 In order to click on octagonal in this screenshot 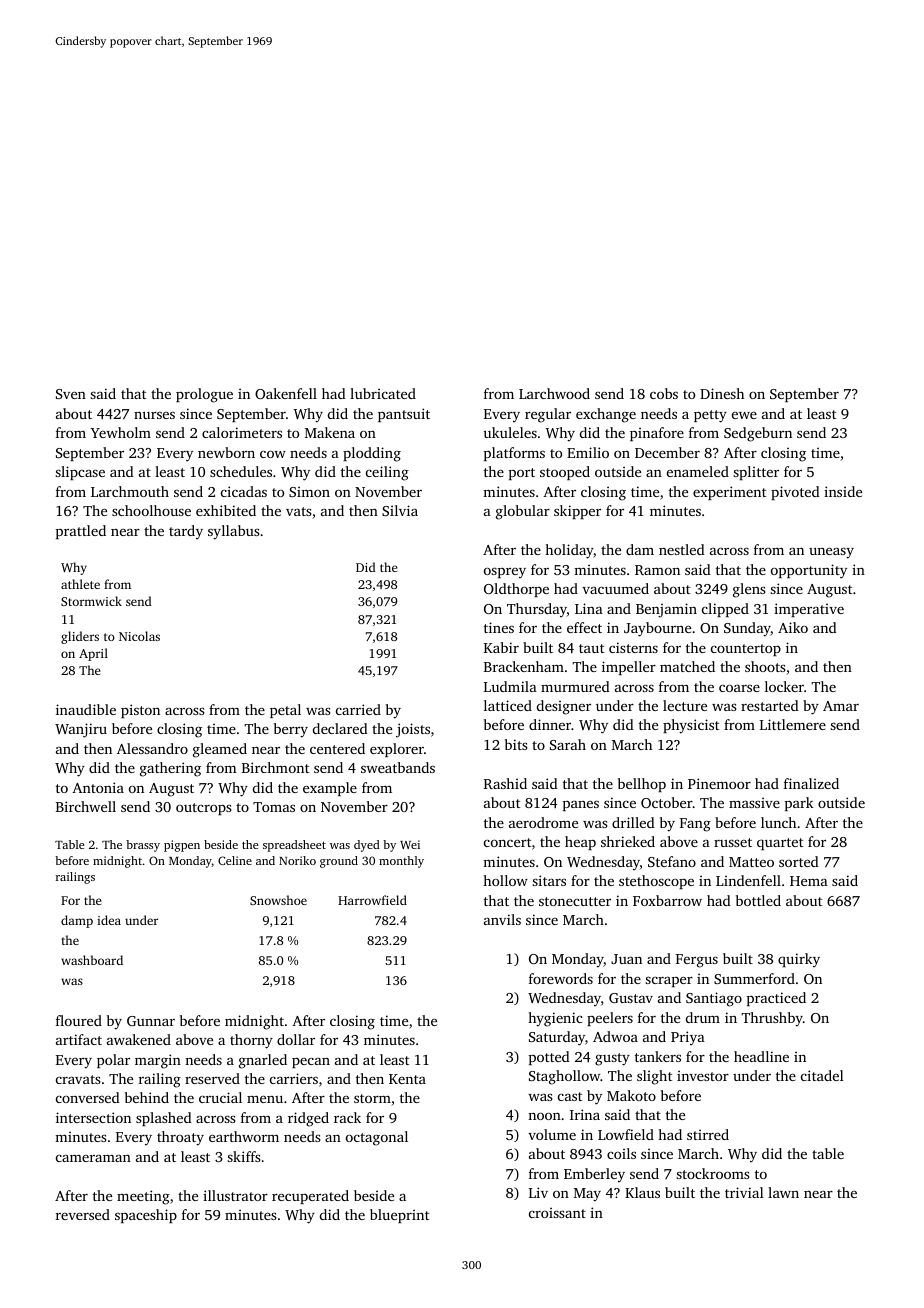, I will do `click(377, 1138)`.
